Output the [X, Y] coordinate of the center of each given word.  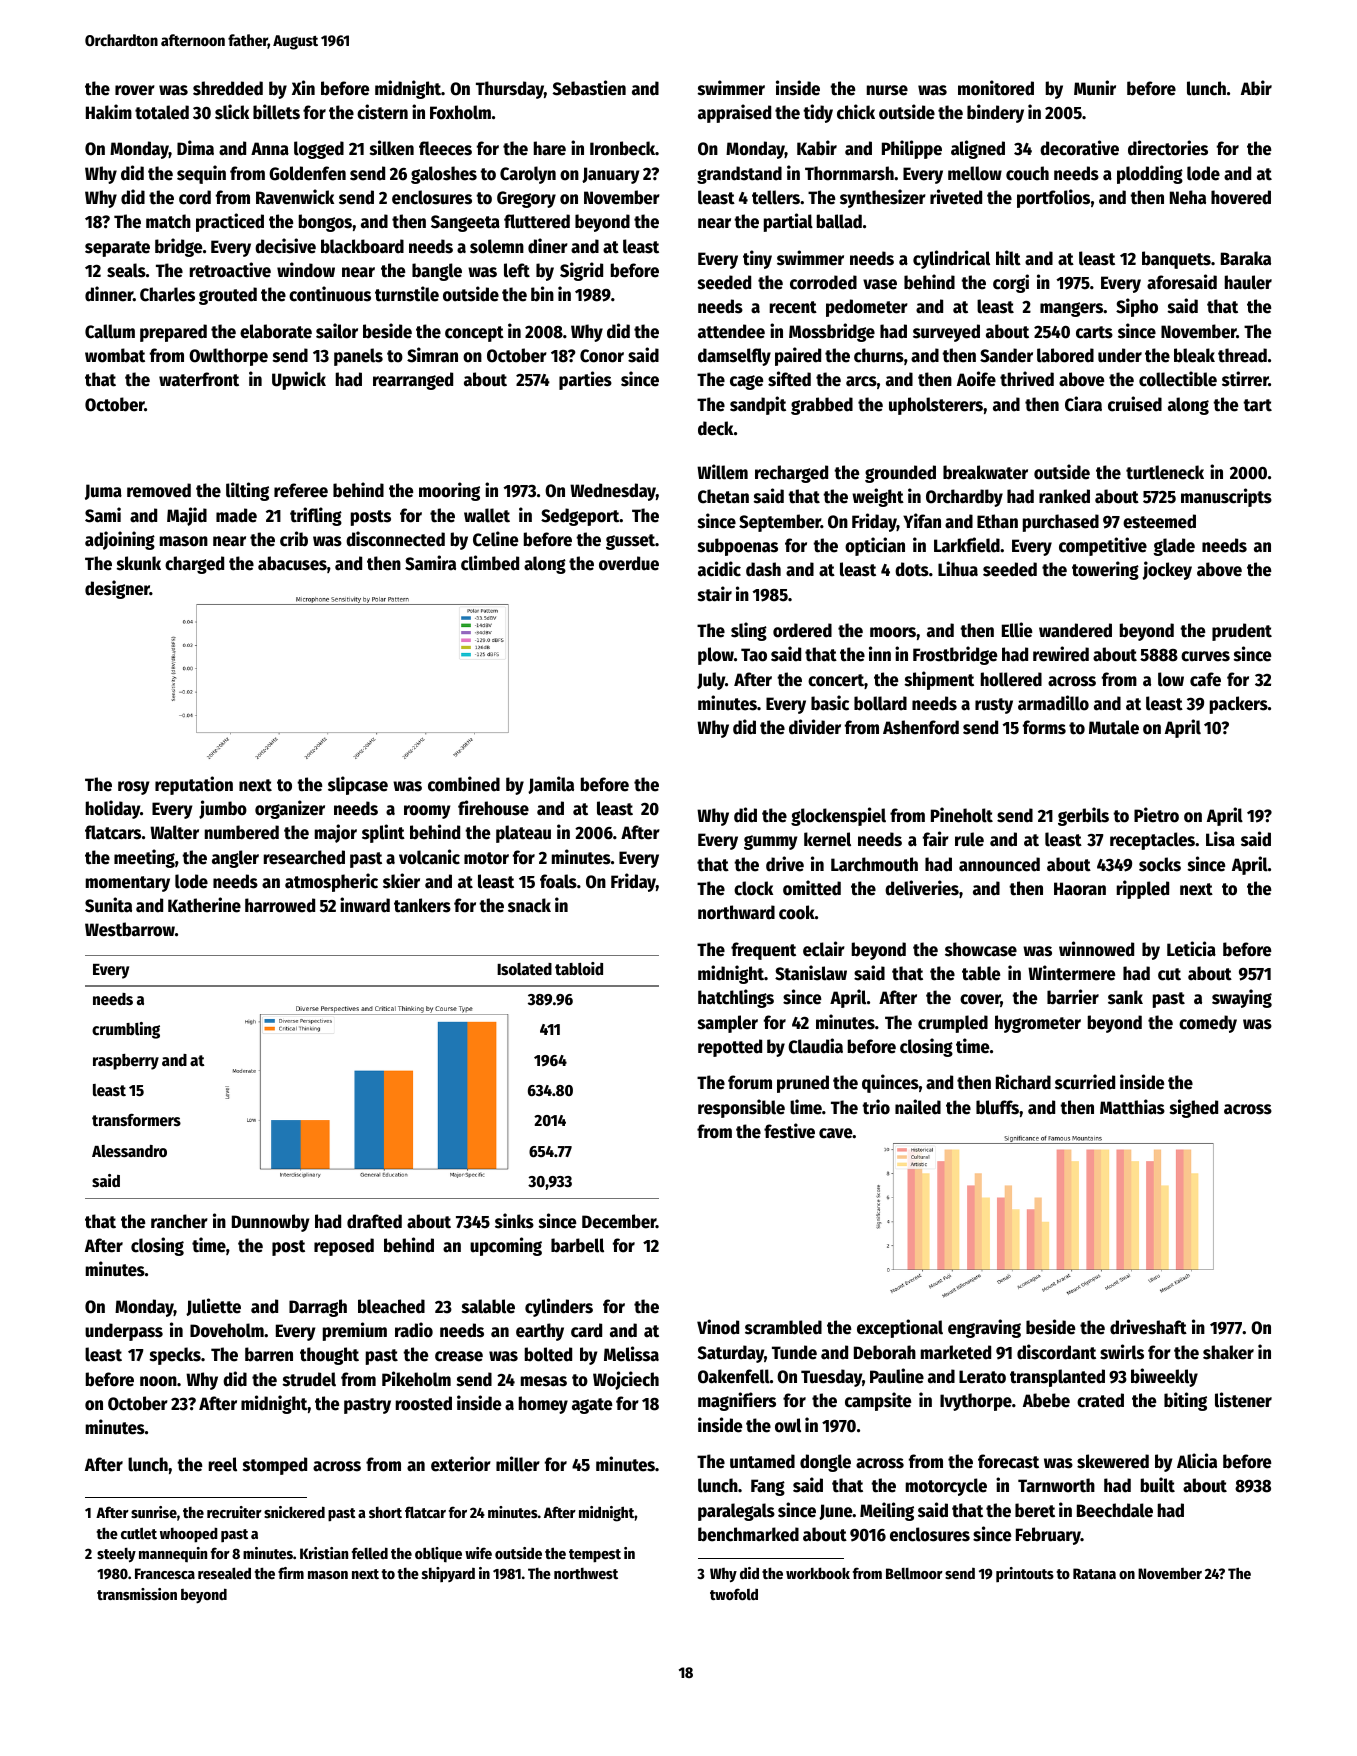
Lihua [958, 569]
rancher [179, 1221]
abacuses [292, 563]
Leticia [1191, 949]
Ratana [1094, 1573]
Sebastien [589, 88]
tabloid [579, 969]
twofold [734, 1594]
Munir [1095, 88]
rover [135, 90]
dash [763, 569]
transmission [137, 1594]
